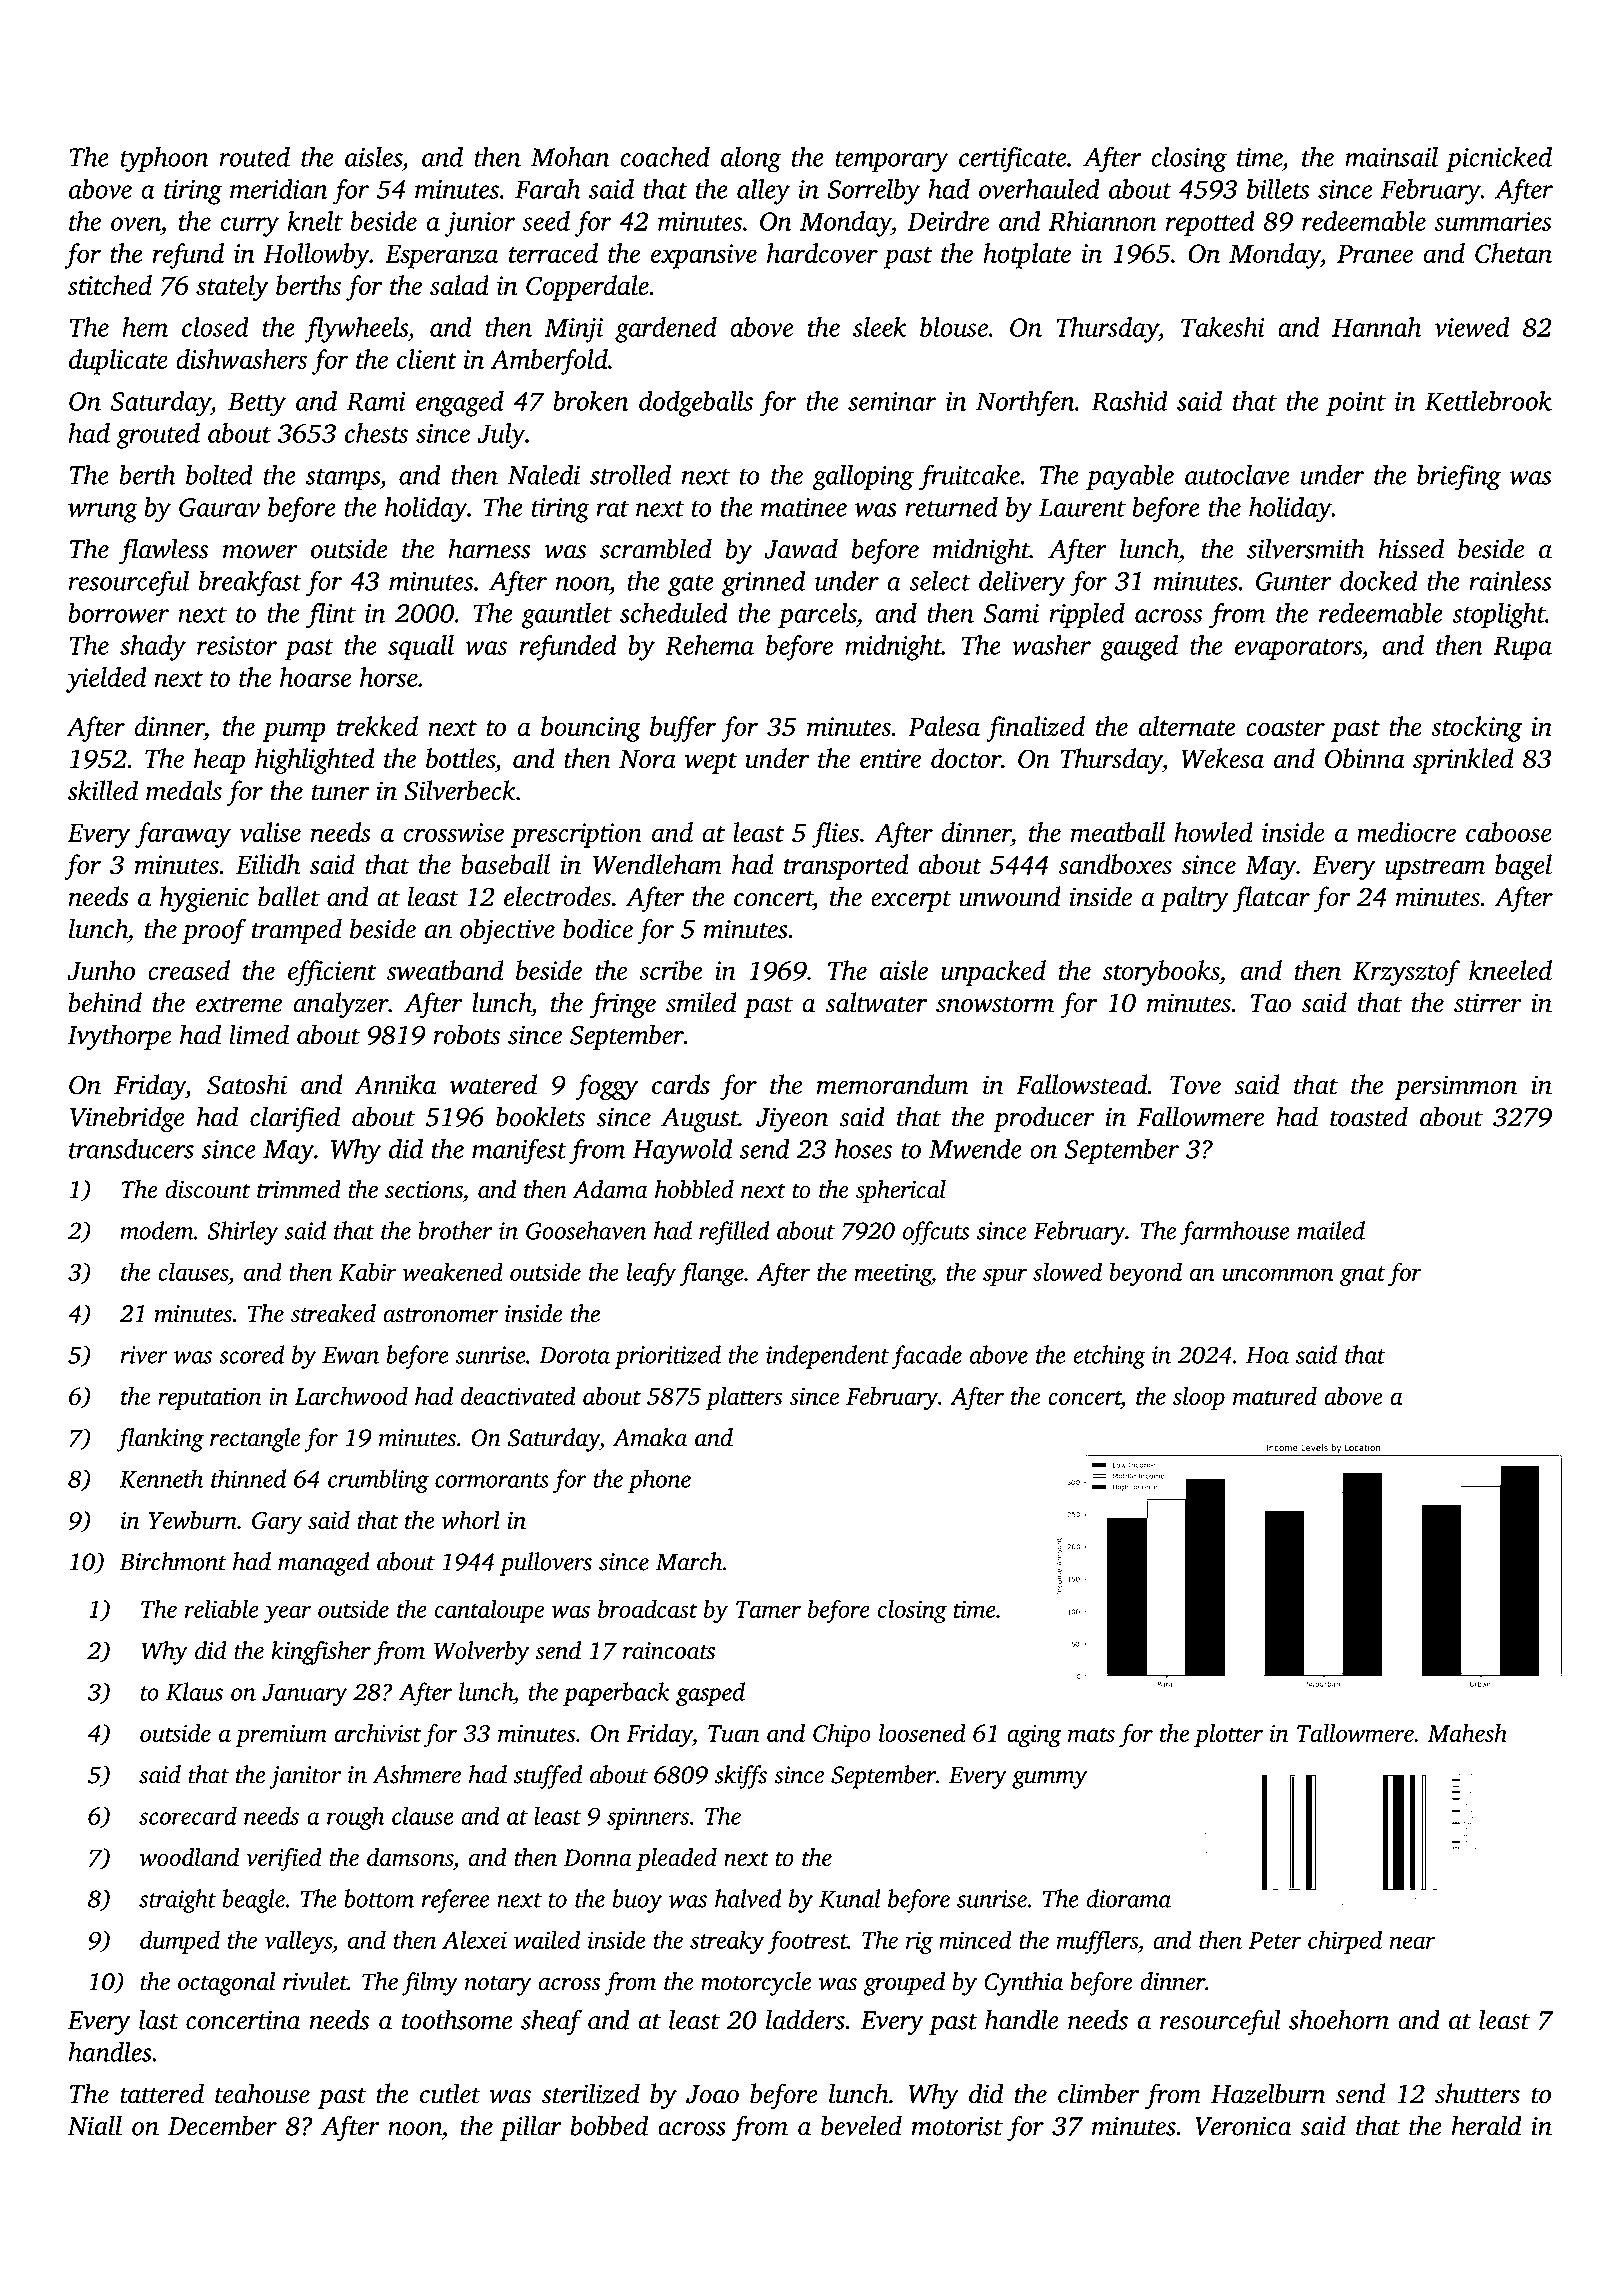 The height and width of the screenshot is (2292, 1620). I want to click on gnat, so click(1363, 1276).
